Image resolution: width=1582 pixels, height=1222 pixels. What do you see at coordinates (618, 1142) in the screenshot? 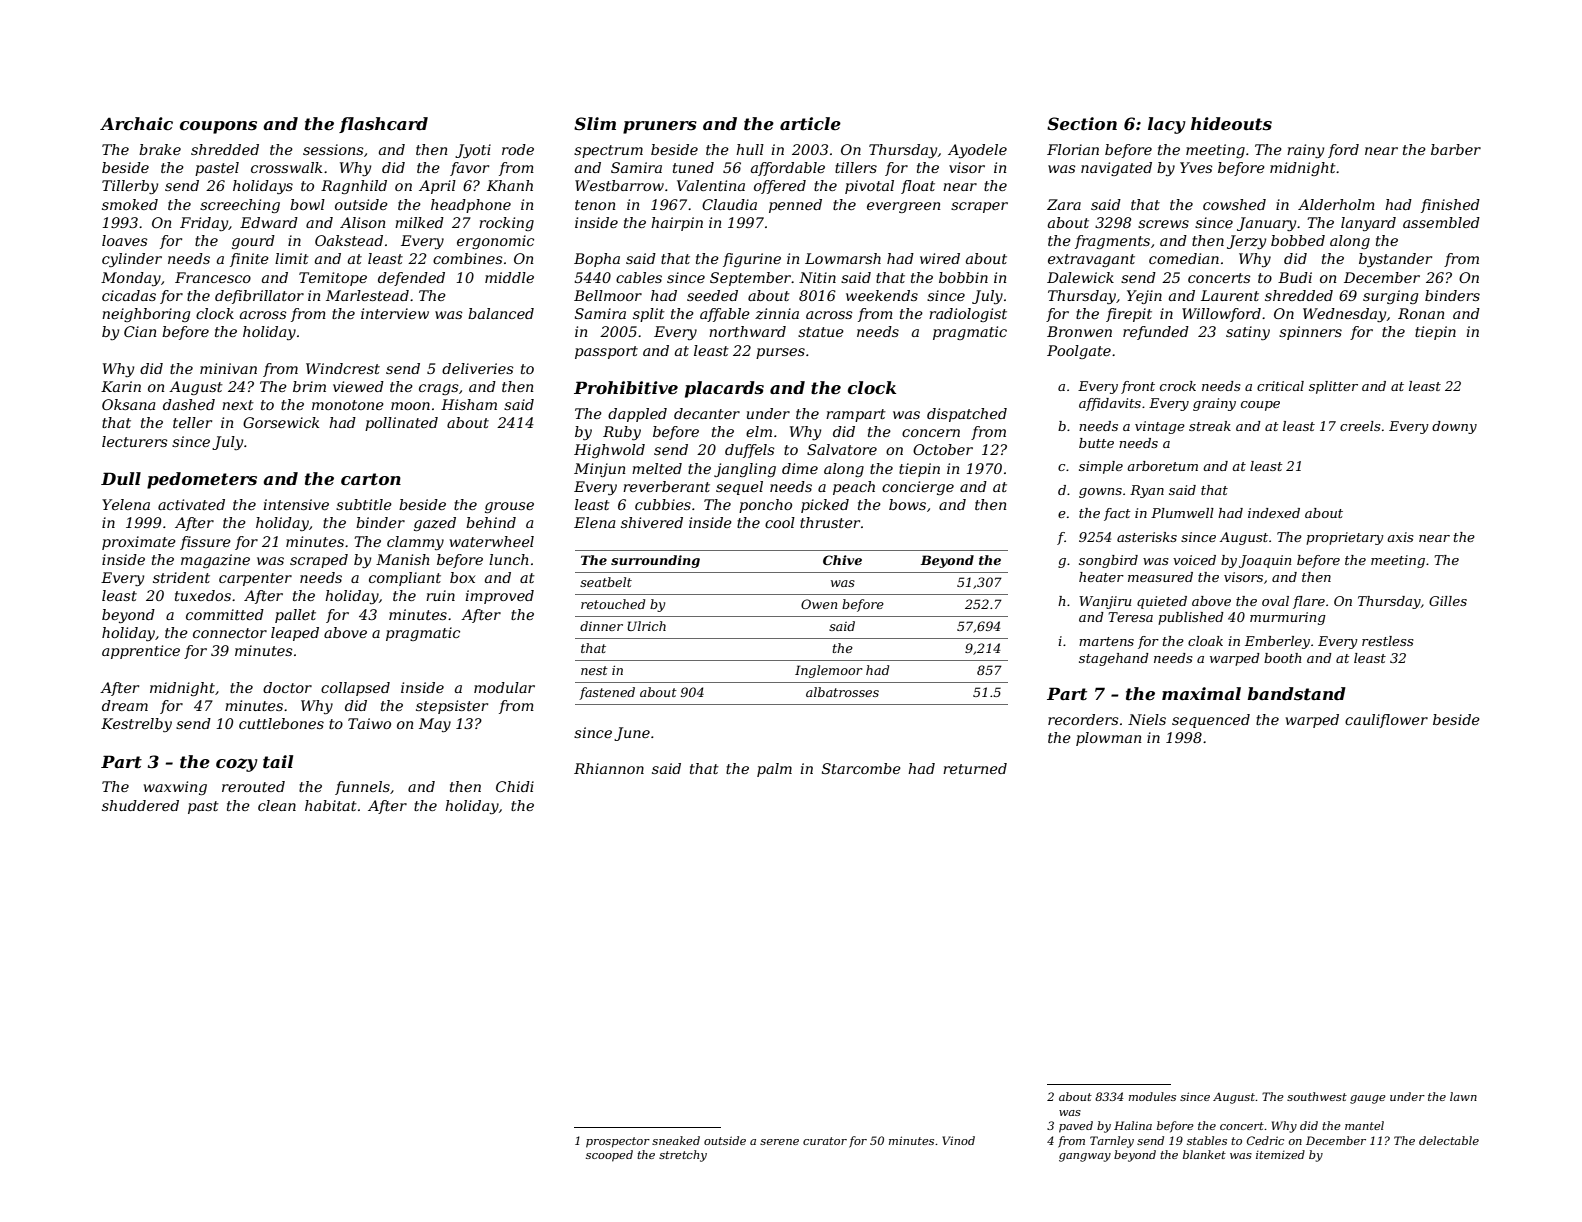
I see `prospector` at bounding box center [618, 1142].
